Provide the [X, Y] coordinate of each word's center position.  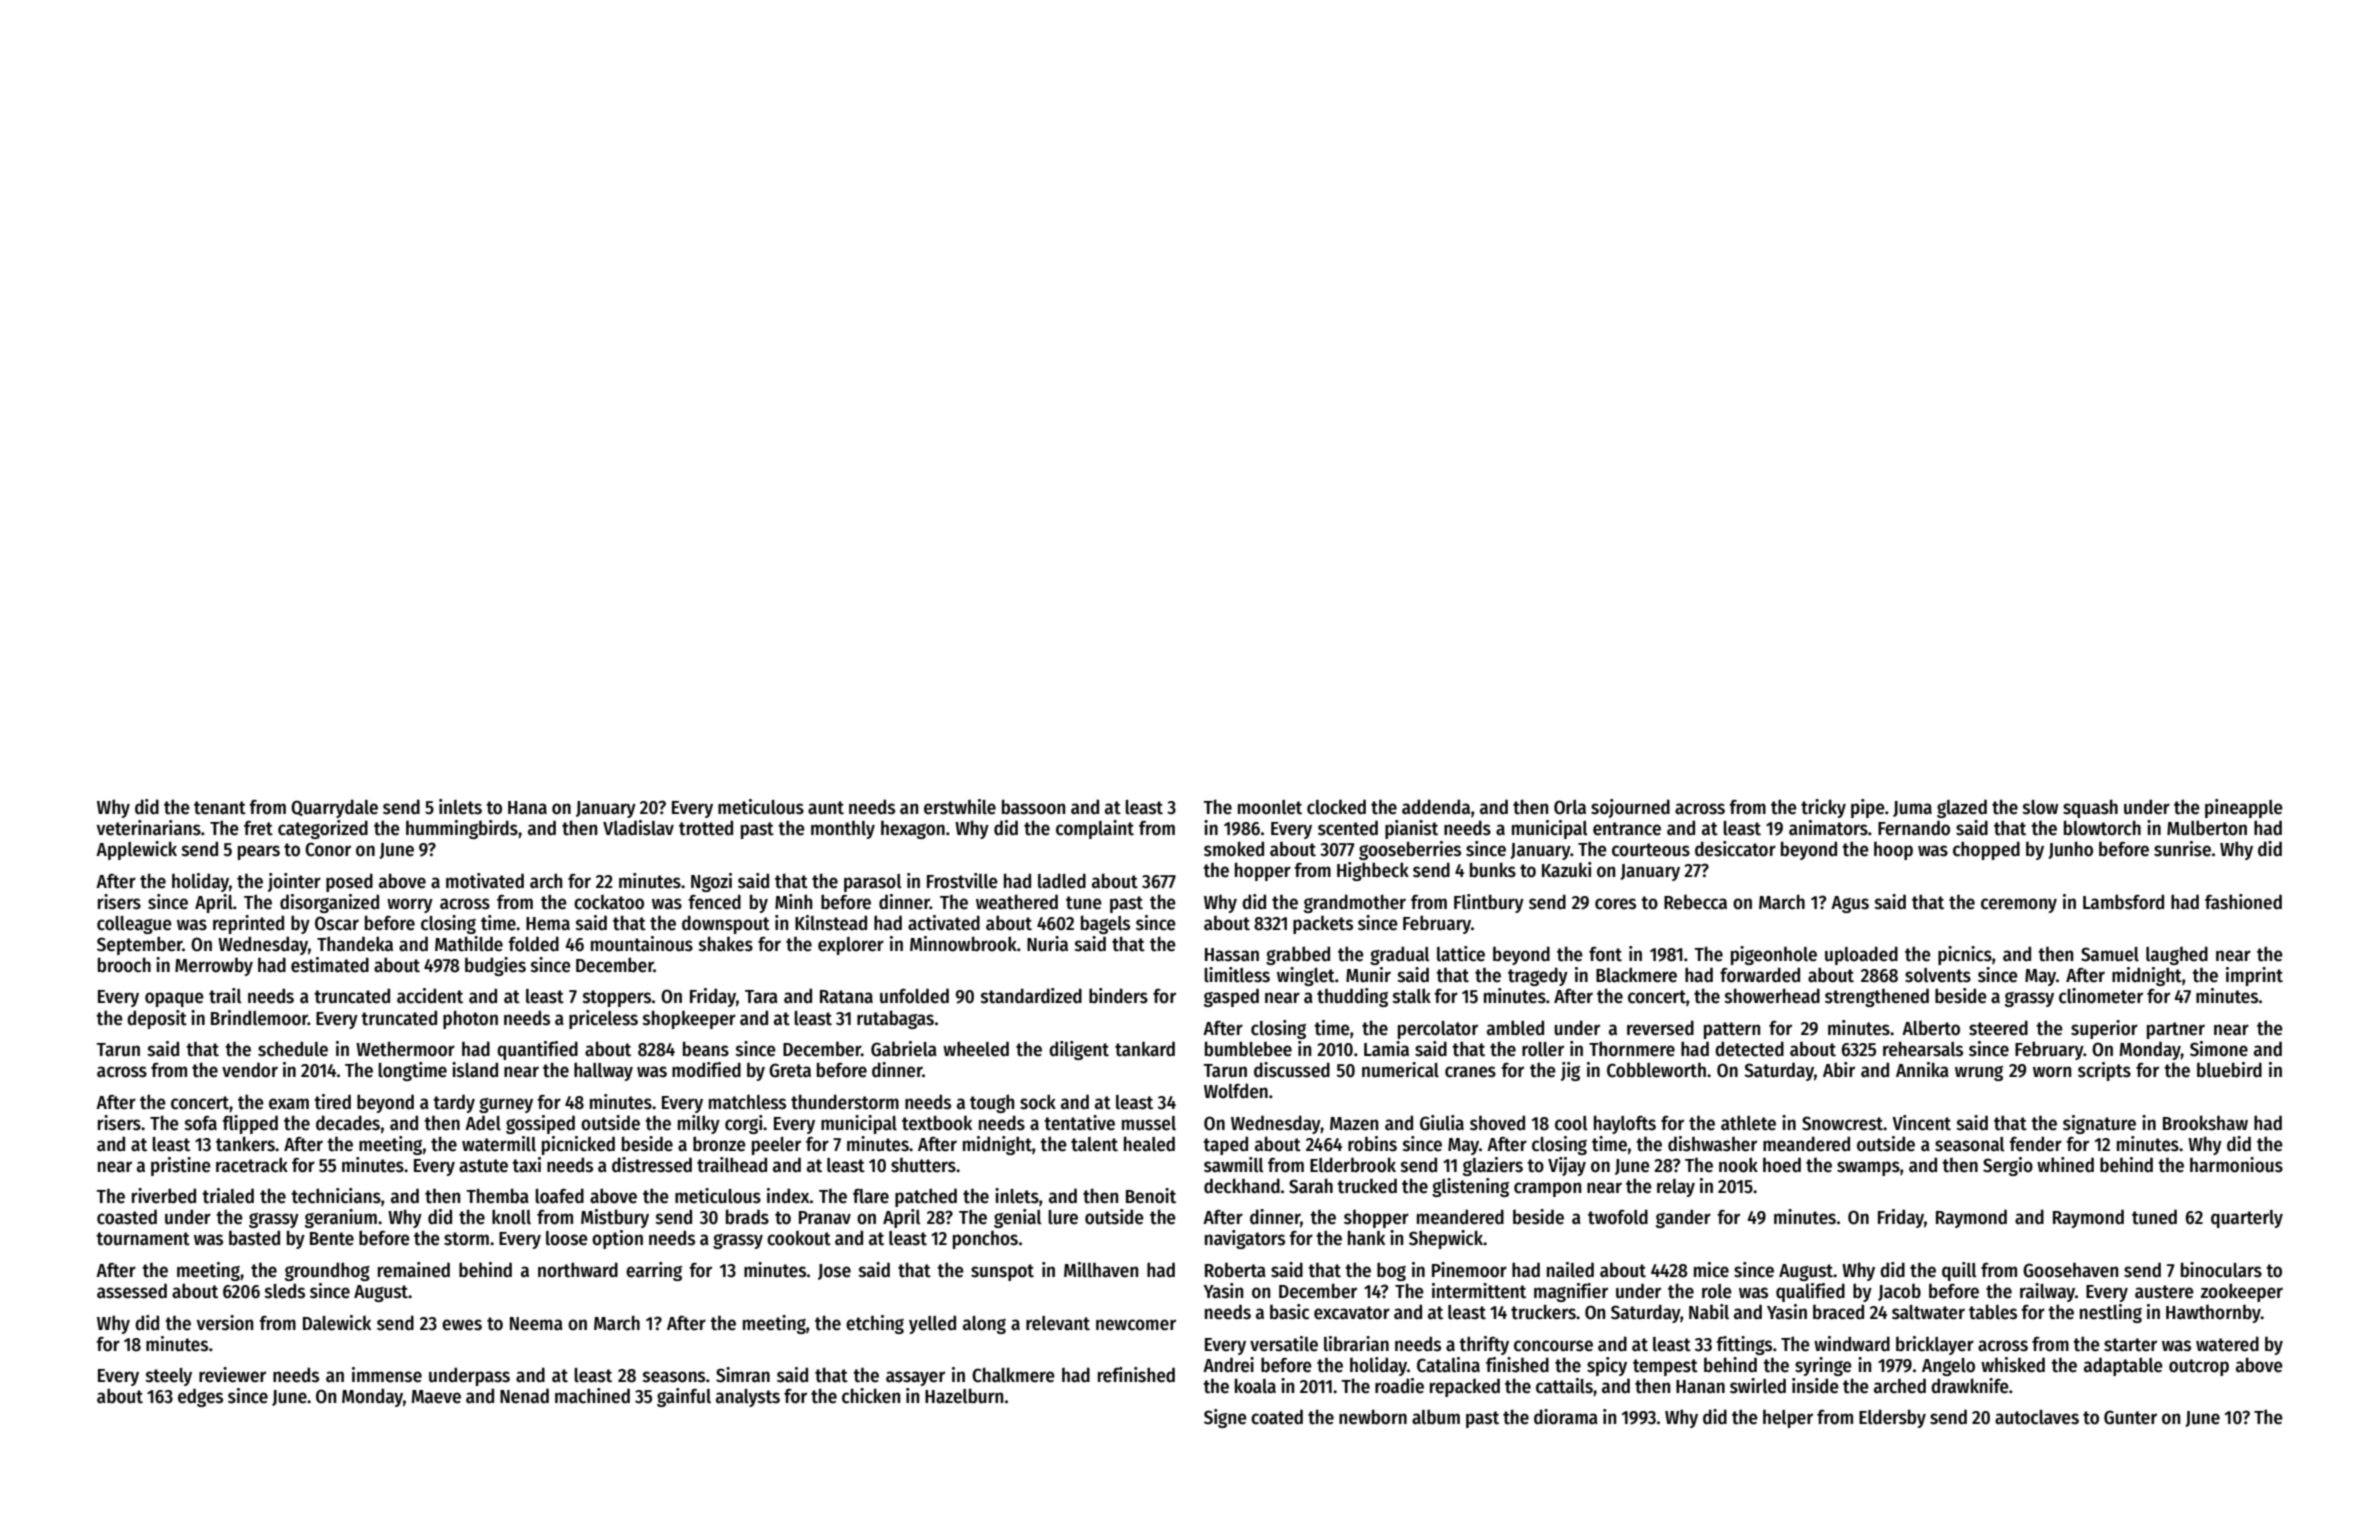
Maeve [436, 1397]
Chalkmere [1013, 1375]
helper [1788, 1418]
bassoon [1033, 807]
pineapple [2244, 808]
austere [2164, 1292]
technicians [336, 1196]
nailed [1570, 1270]
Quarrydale [334, 808]
